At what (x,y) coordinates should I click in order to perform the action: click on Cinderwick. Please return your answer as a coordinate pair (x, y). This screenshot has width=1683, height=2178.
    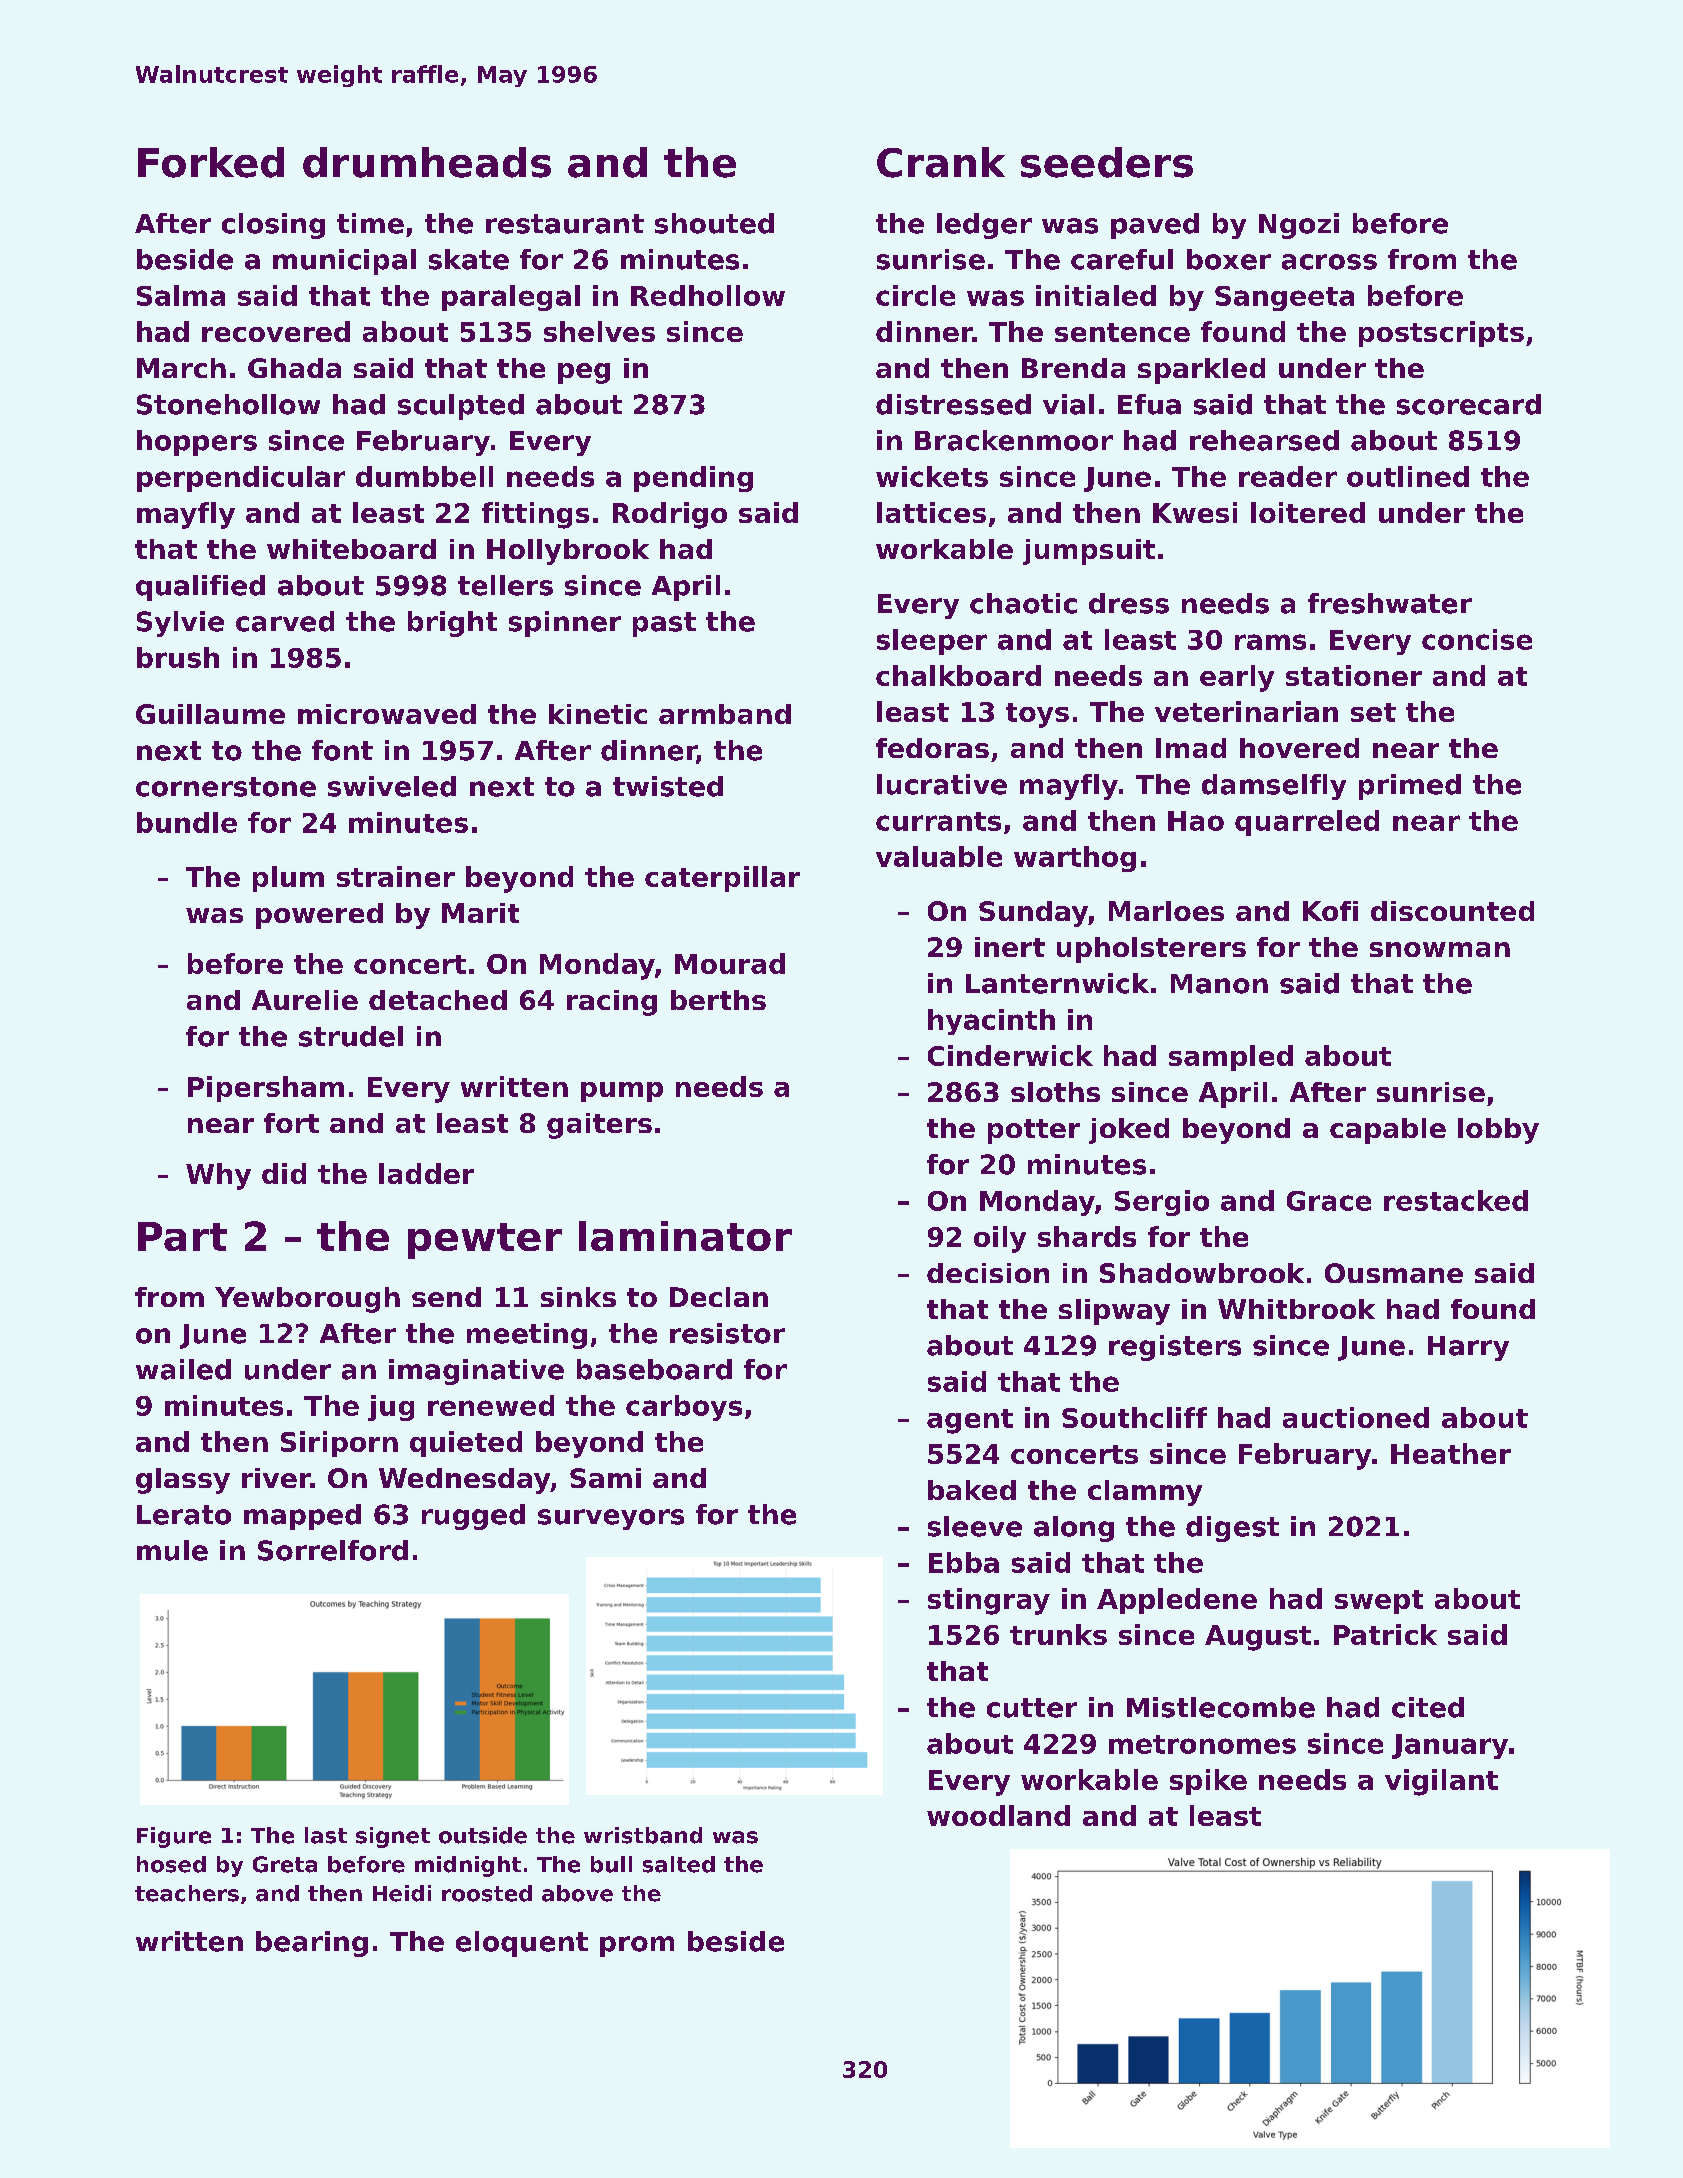
    Looking at the image, I should click on (1010, 1055).
